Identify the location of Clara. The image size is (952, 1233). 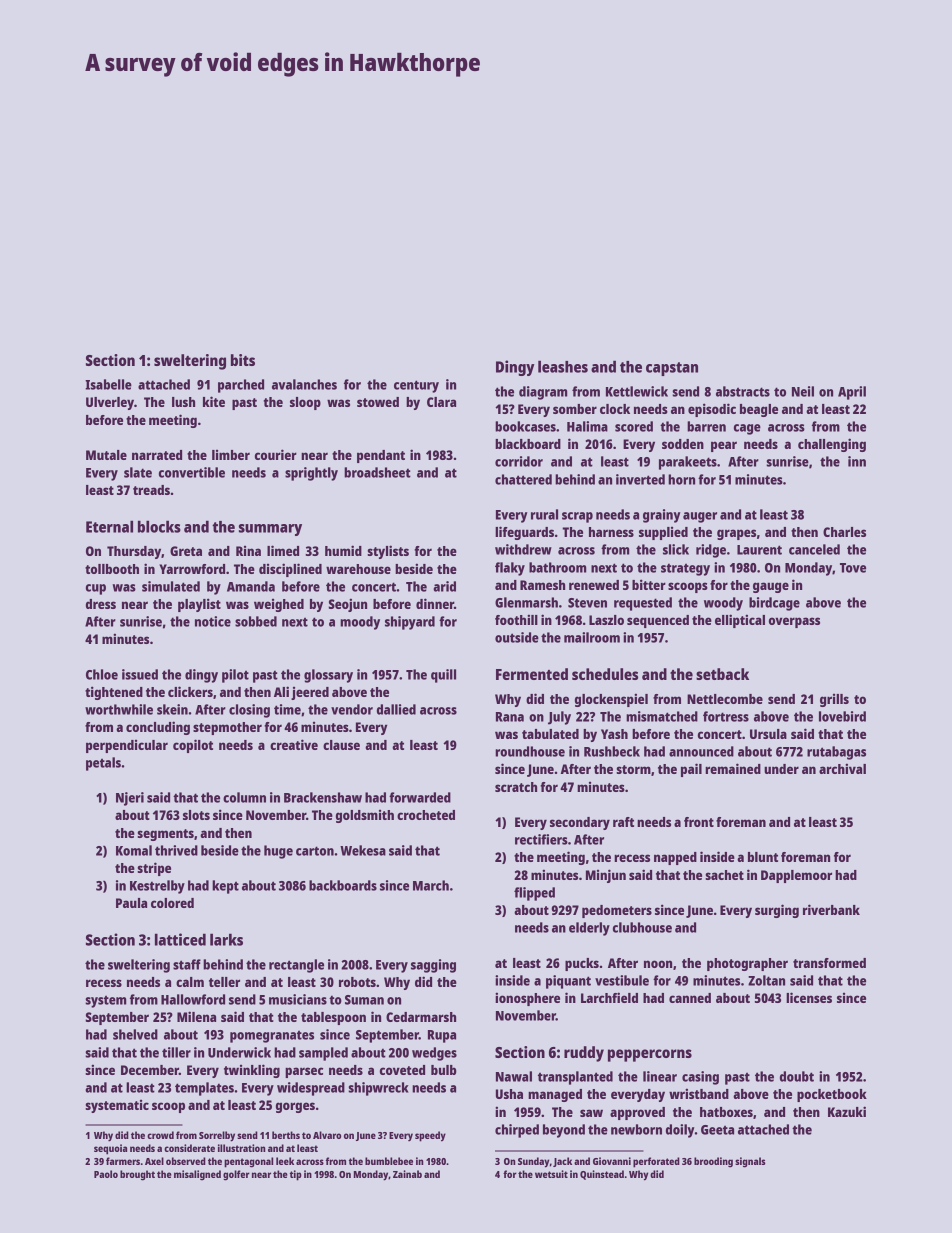
(441, 402).
